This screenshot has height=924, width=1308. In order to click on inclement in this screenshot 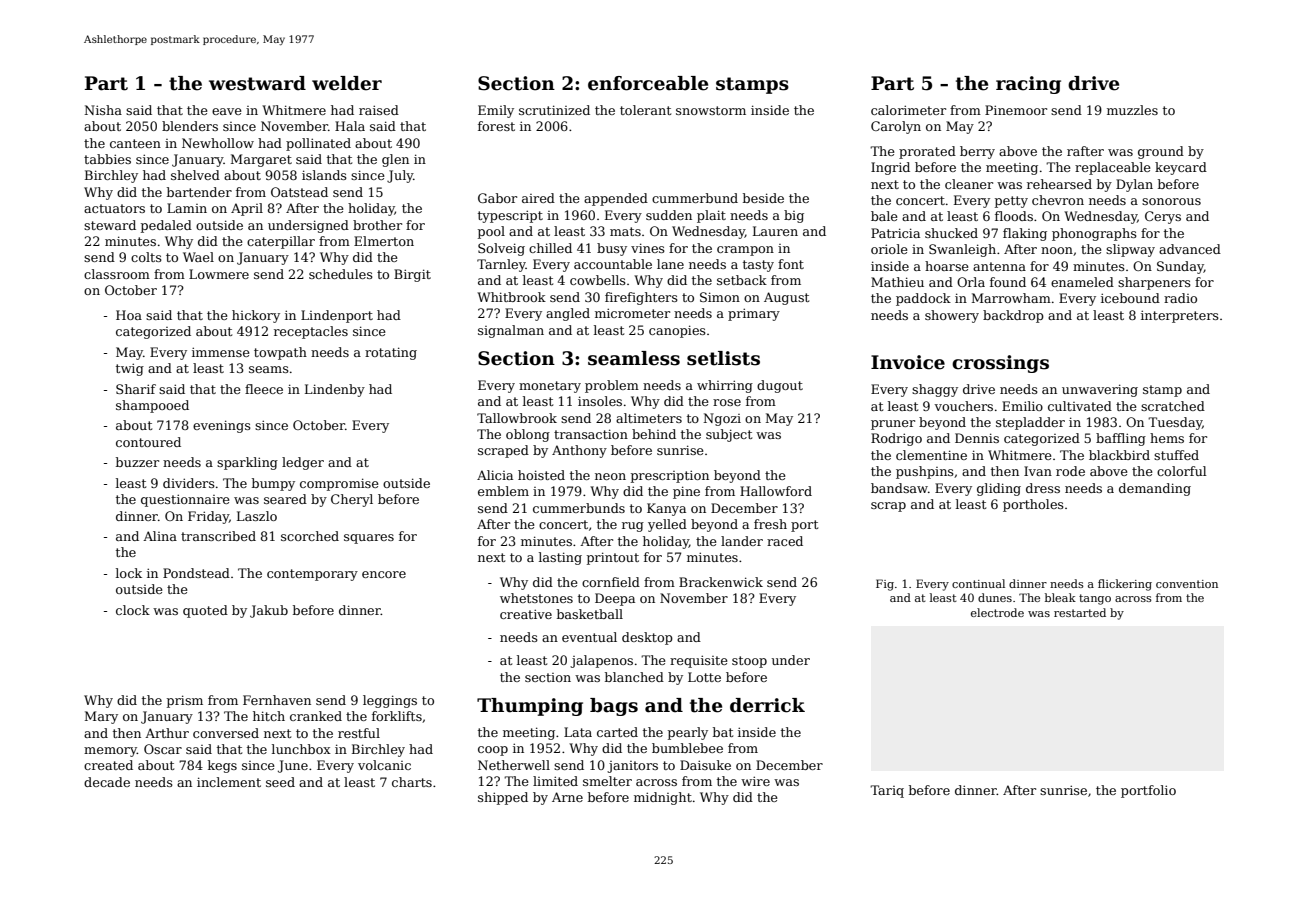, I will do `click(229, 782)`.
